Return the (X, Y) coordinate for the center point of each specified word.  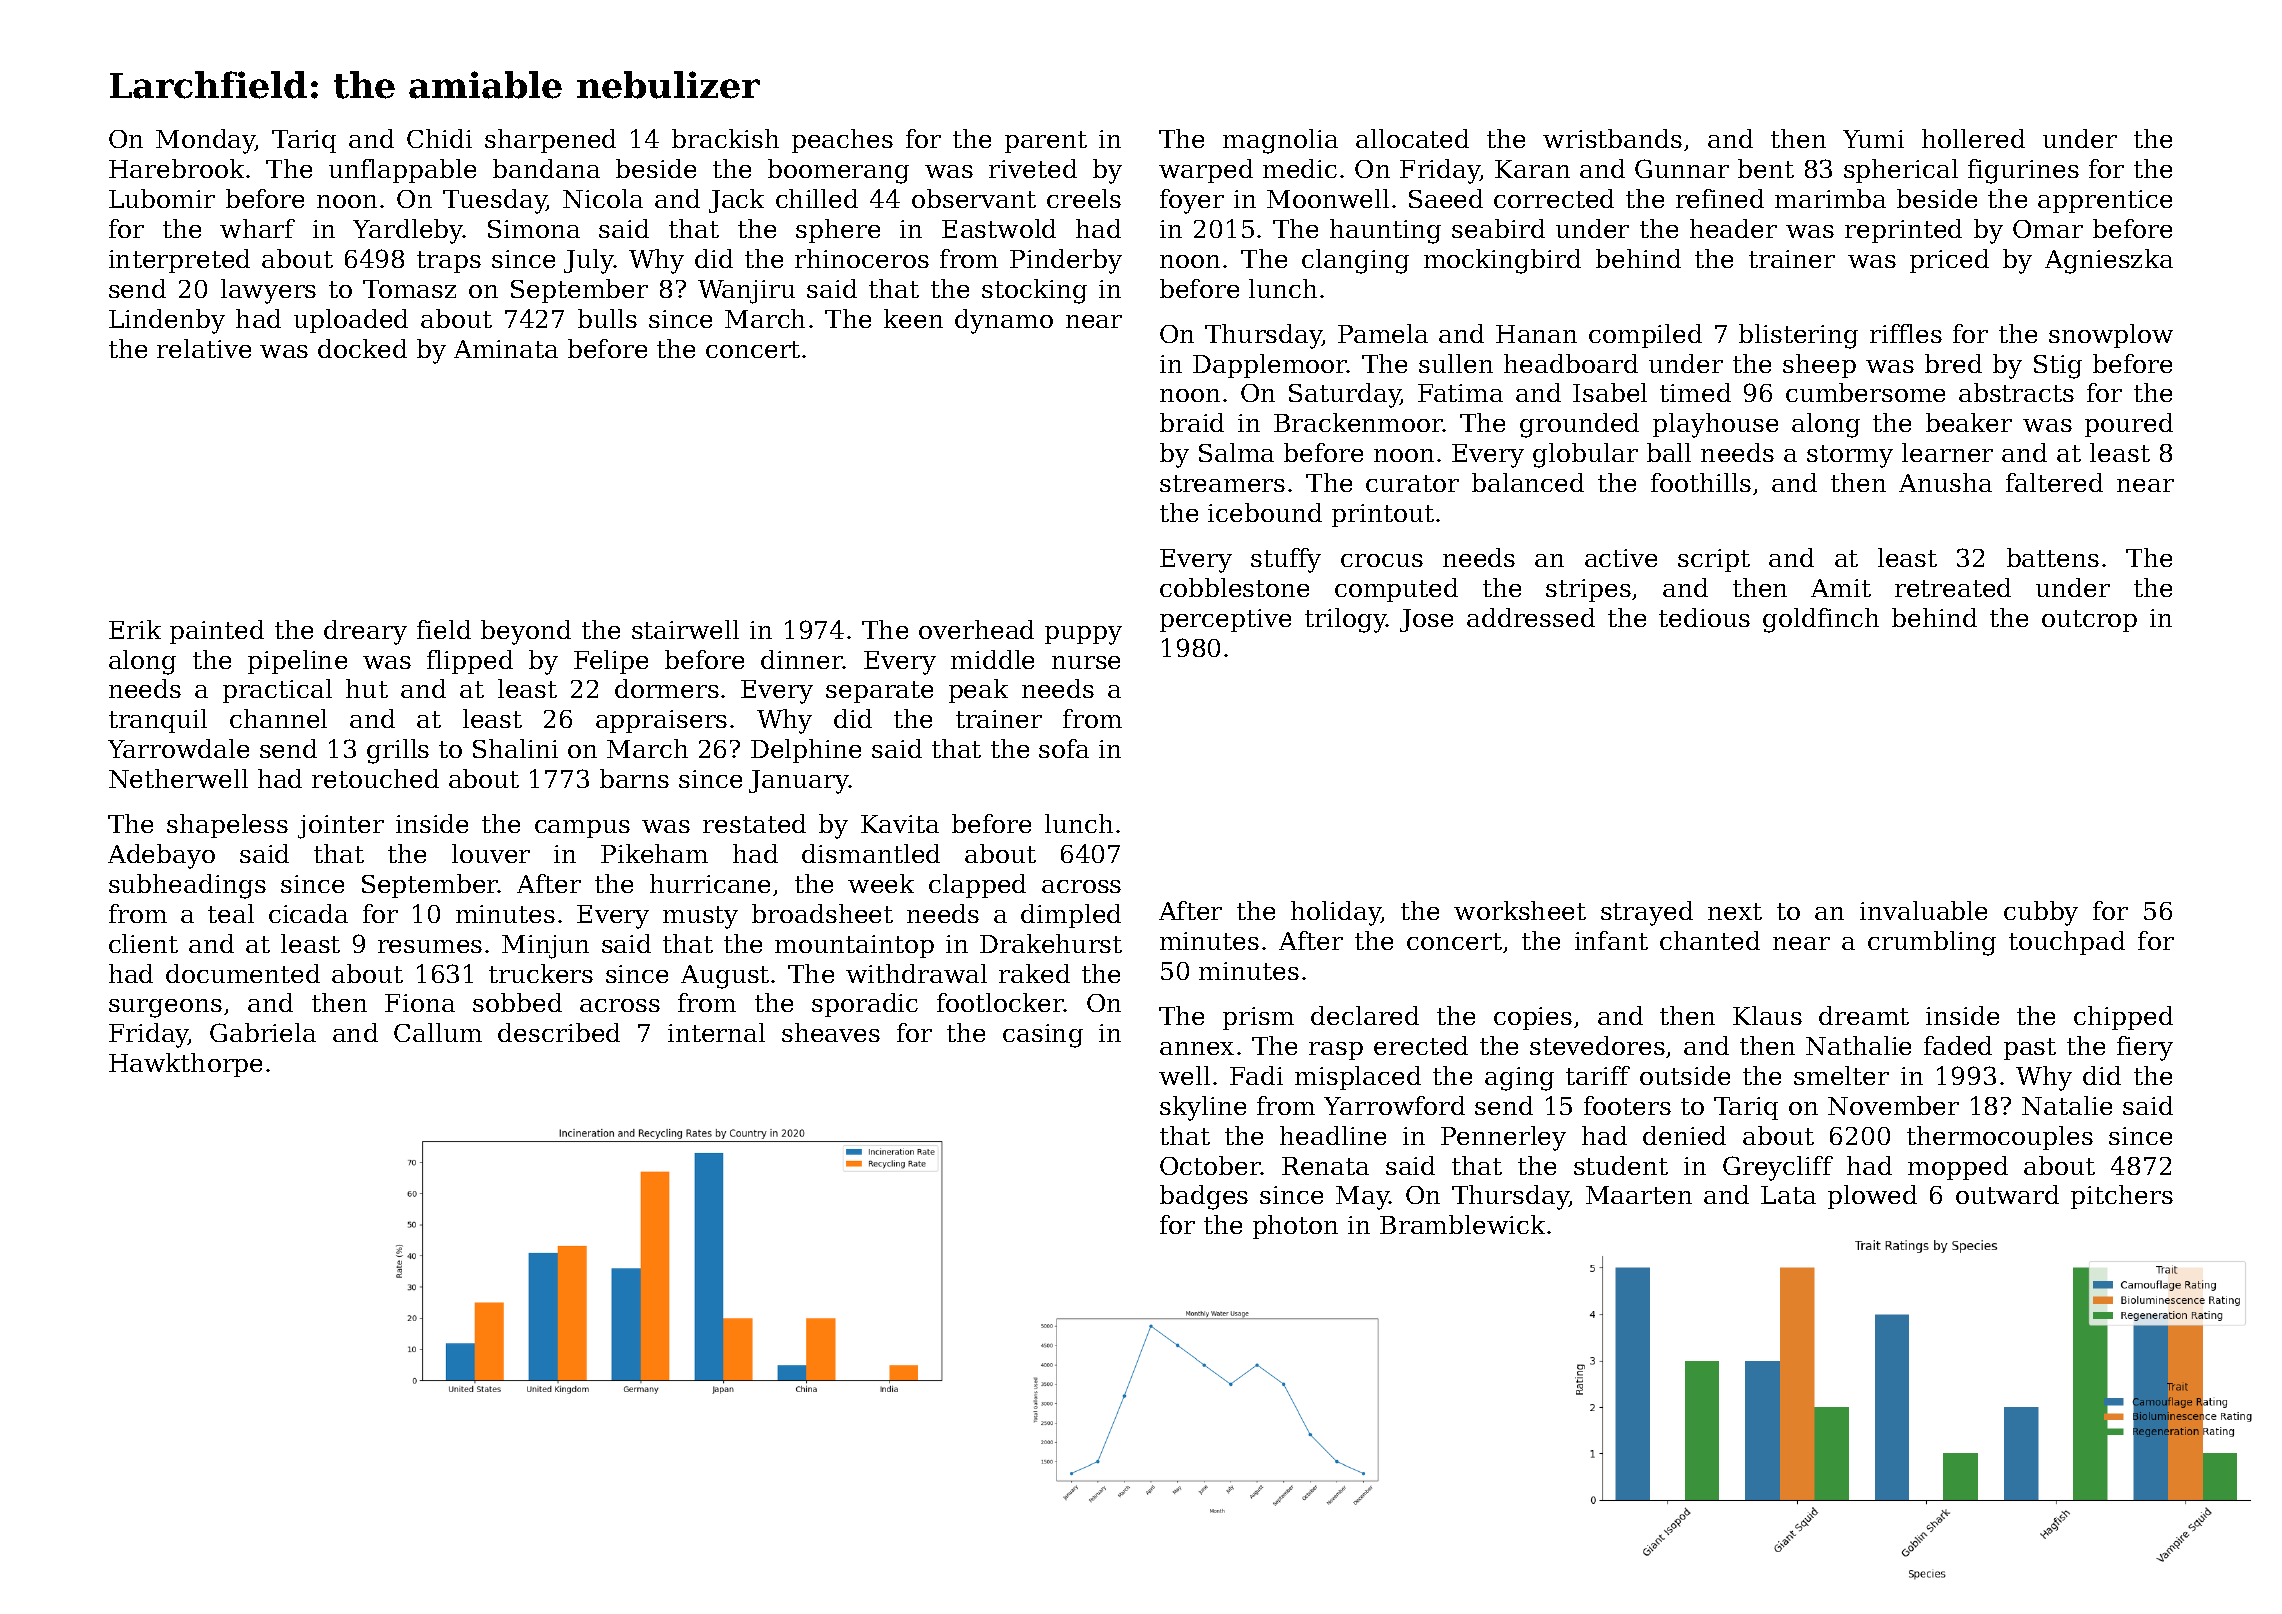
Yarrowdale (178, 748)
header (1733, 228)
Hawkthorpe (185, 1065)
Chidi (439, 138)
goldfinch (1821, 620)
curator (1412, 483)
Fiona (420, 1003)
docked (362, 348)
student (1621, 1165)
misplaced (1358, 1078)
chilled (817, 198)
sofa (1064, 748)
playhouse (1715, 425)
